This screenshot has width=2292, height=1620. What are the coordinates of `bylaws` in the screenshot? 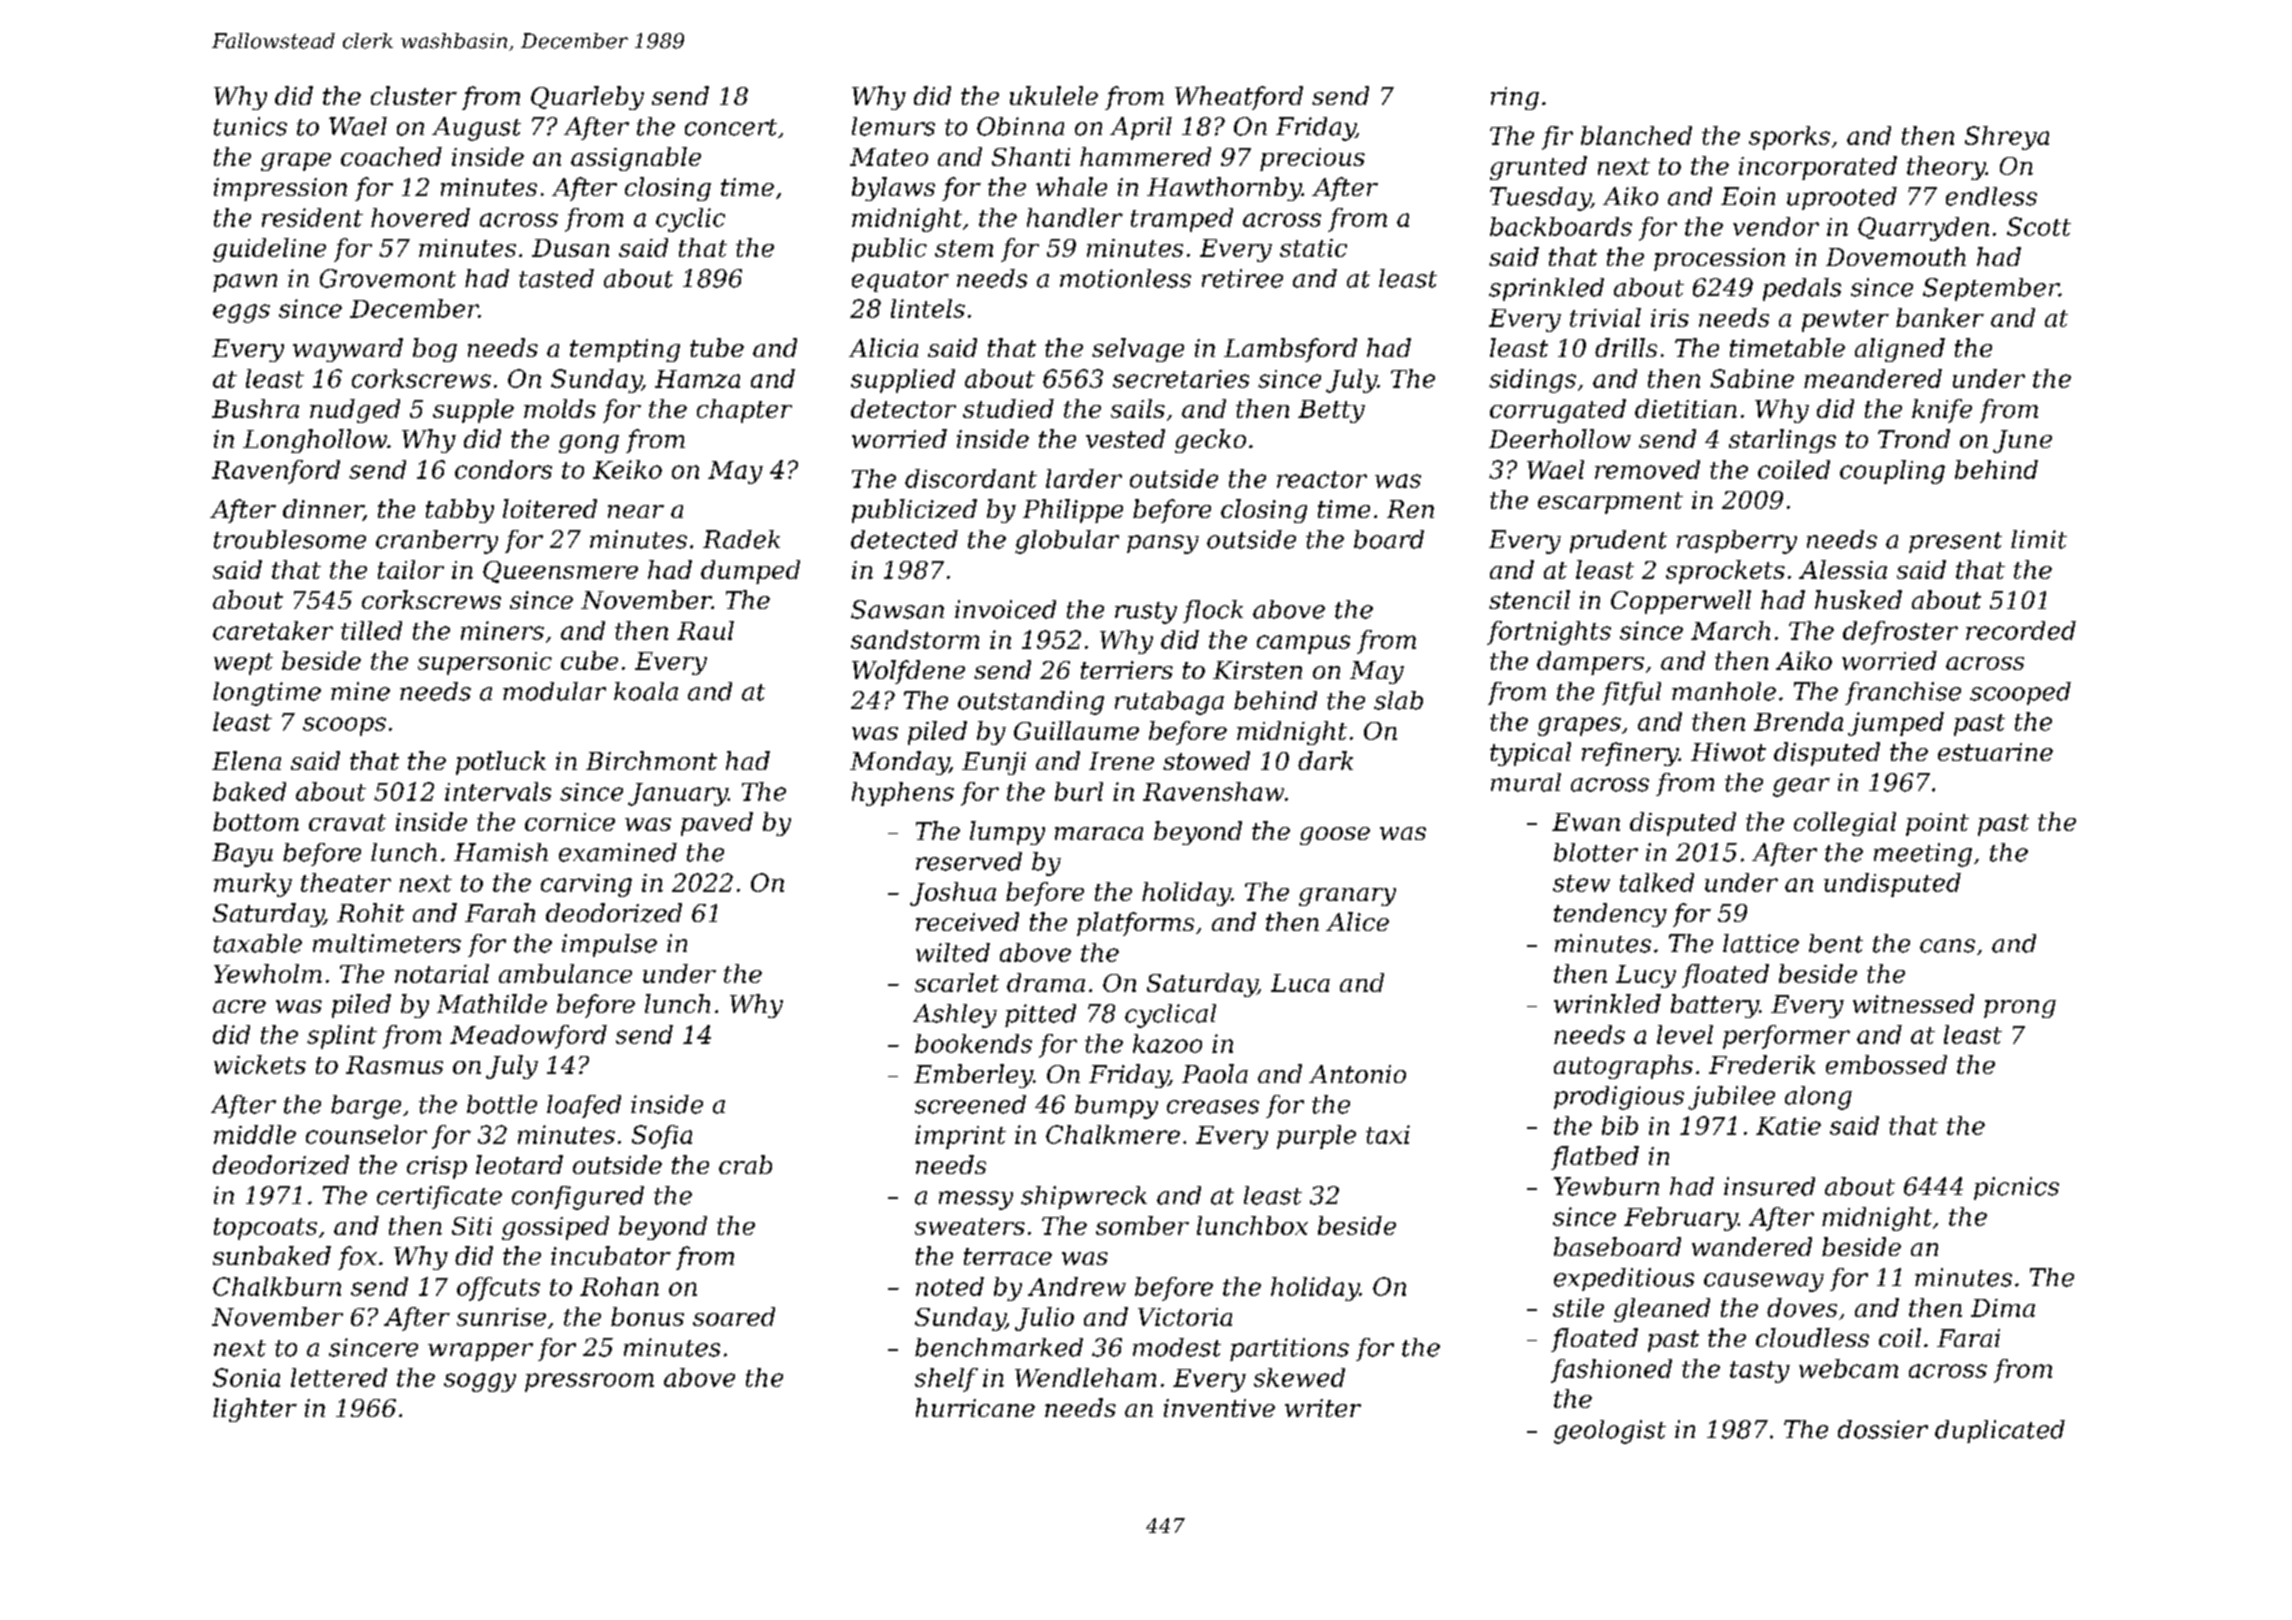 It's located at (893, 189).
